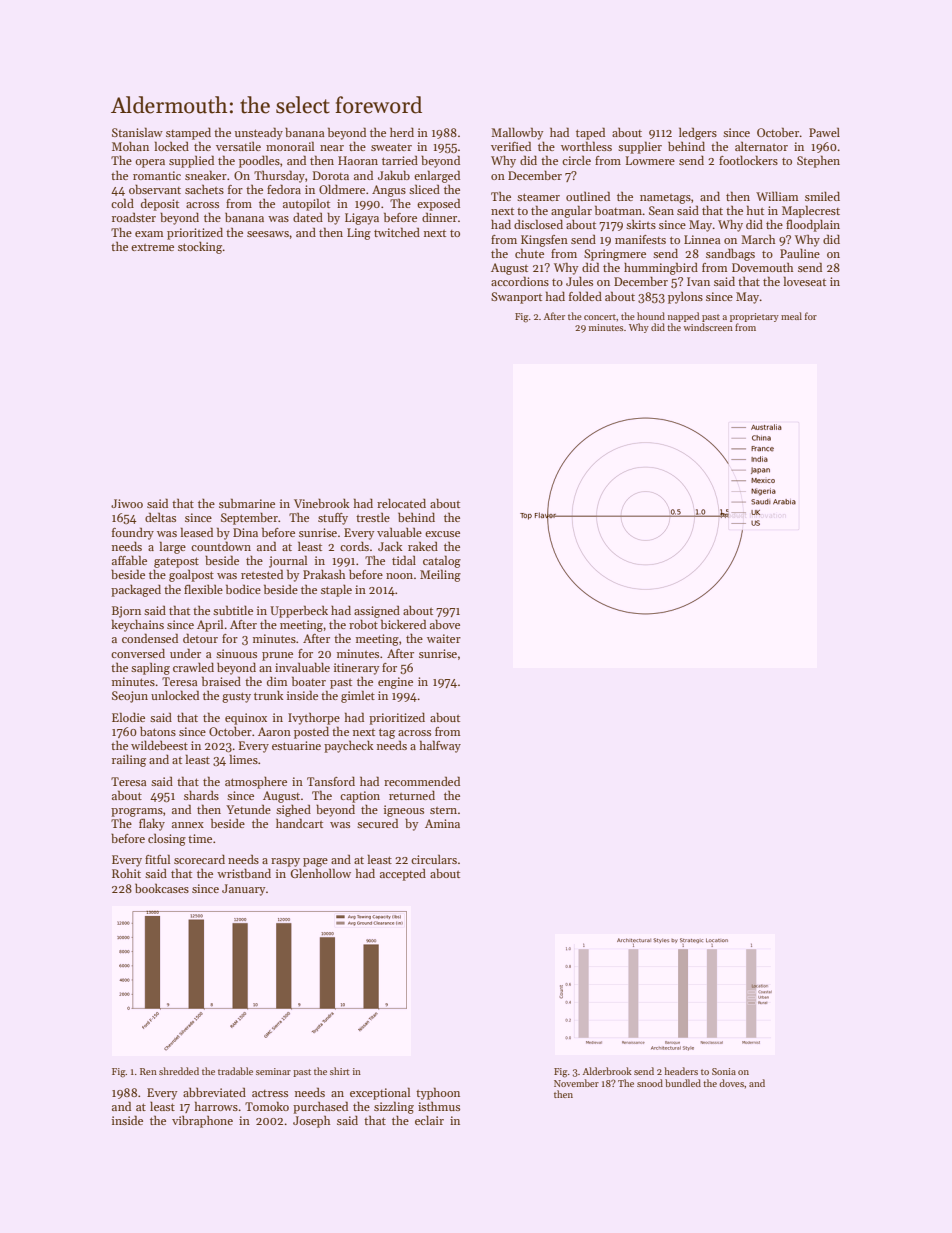 This screenshot has width=952, height=1233. Describe the element at coordinates (188, 133) in the screenshot. I see `stamped` at that location.
